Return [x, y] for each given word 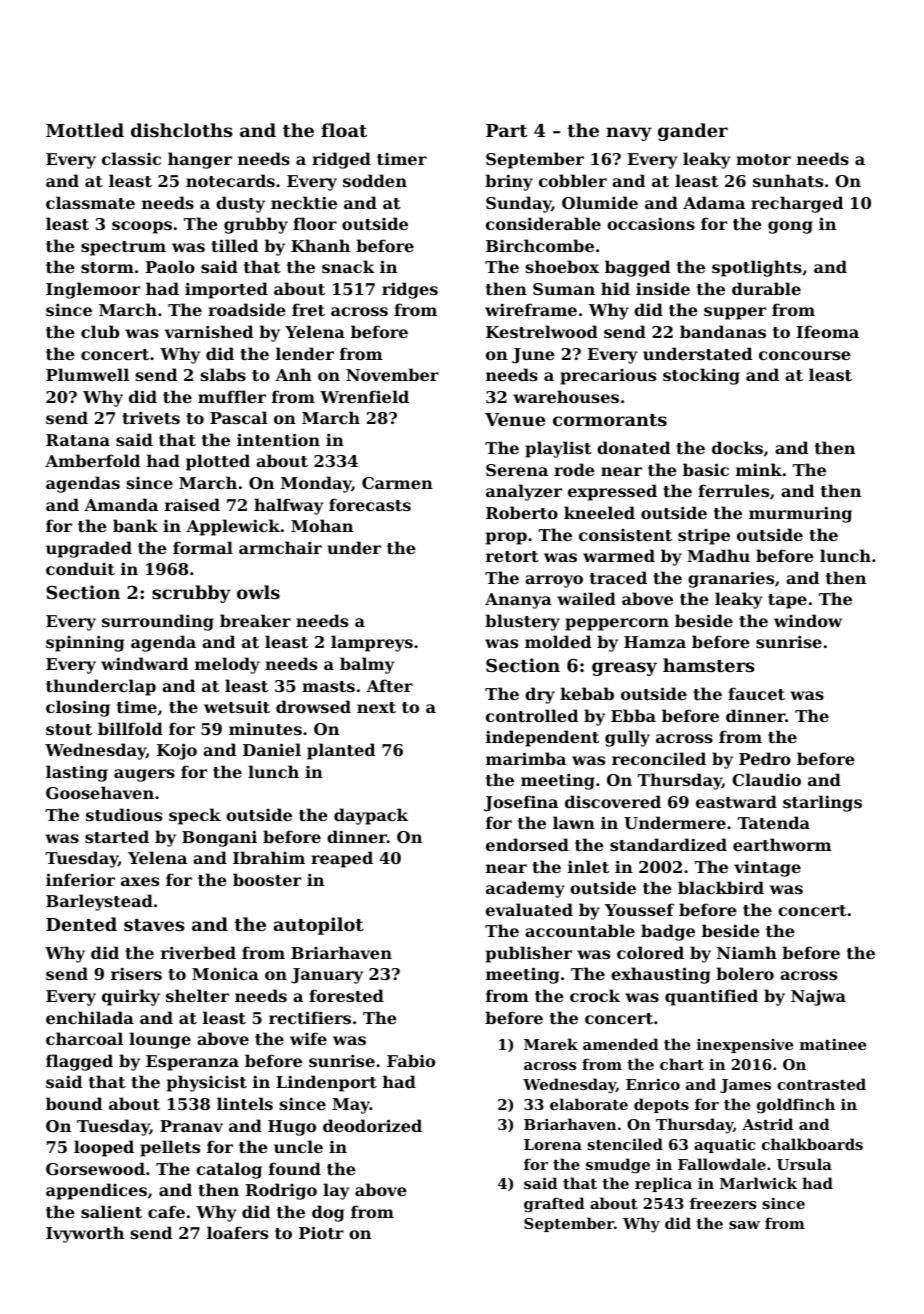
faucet [756, 693]
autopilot [318, 926]
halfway [289, 506]
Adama [714, 202]
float [344, 130]
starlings [822, 803]
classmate [90, 202]
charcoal [84, 1038]
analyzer [524, 492]
